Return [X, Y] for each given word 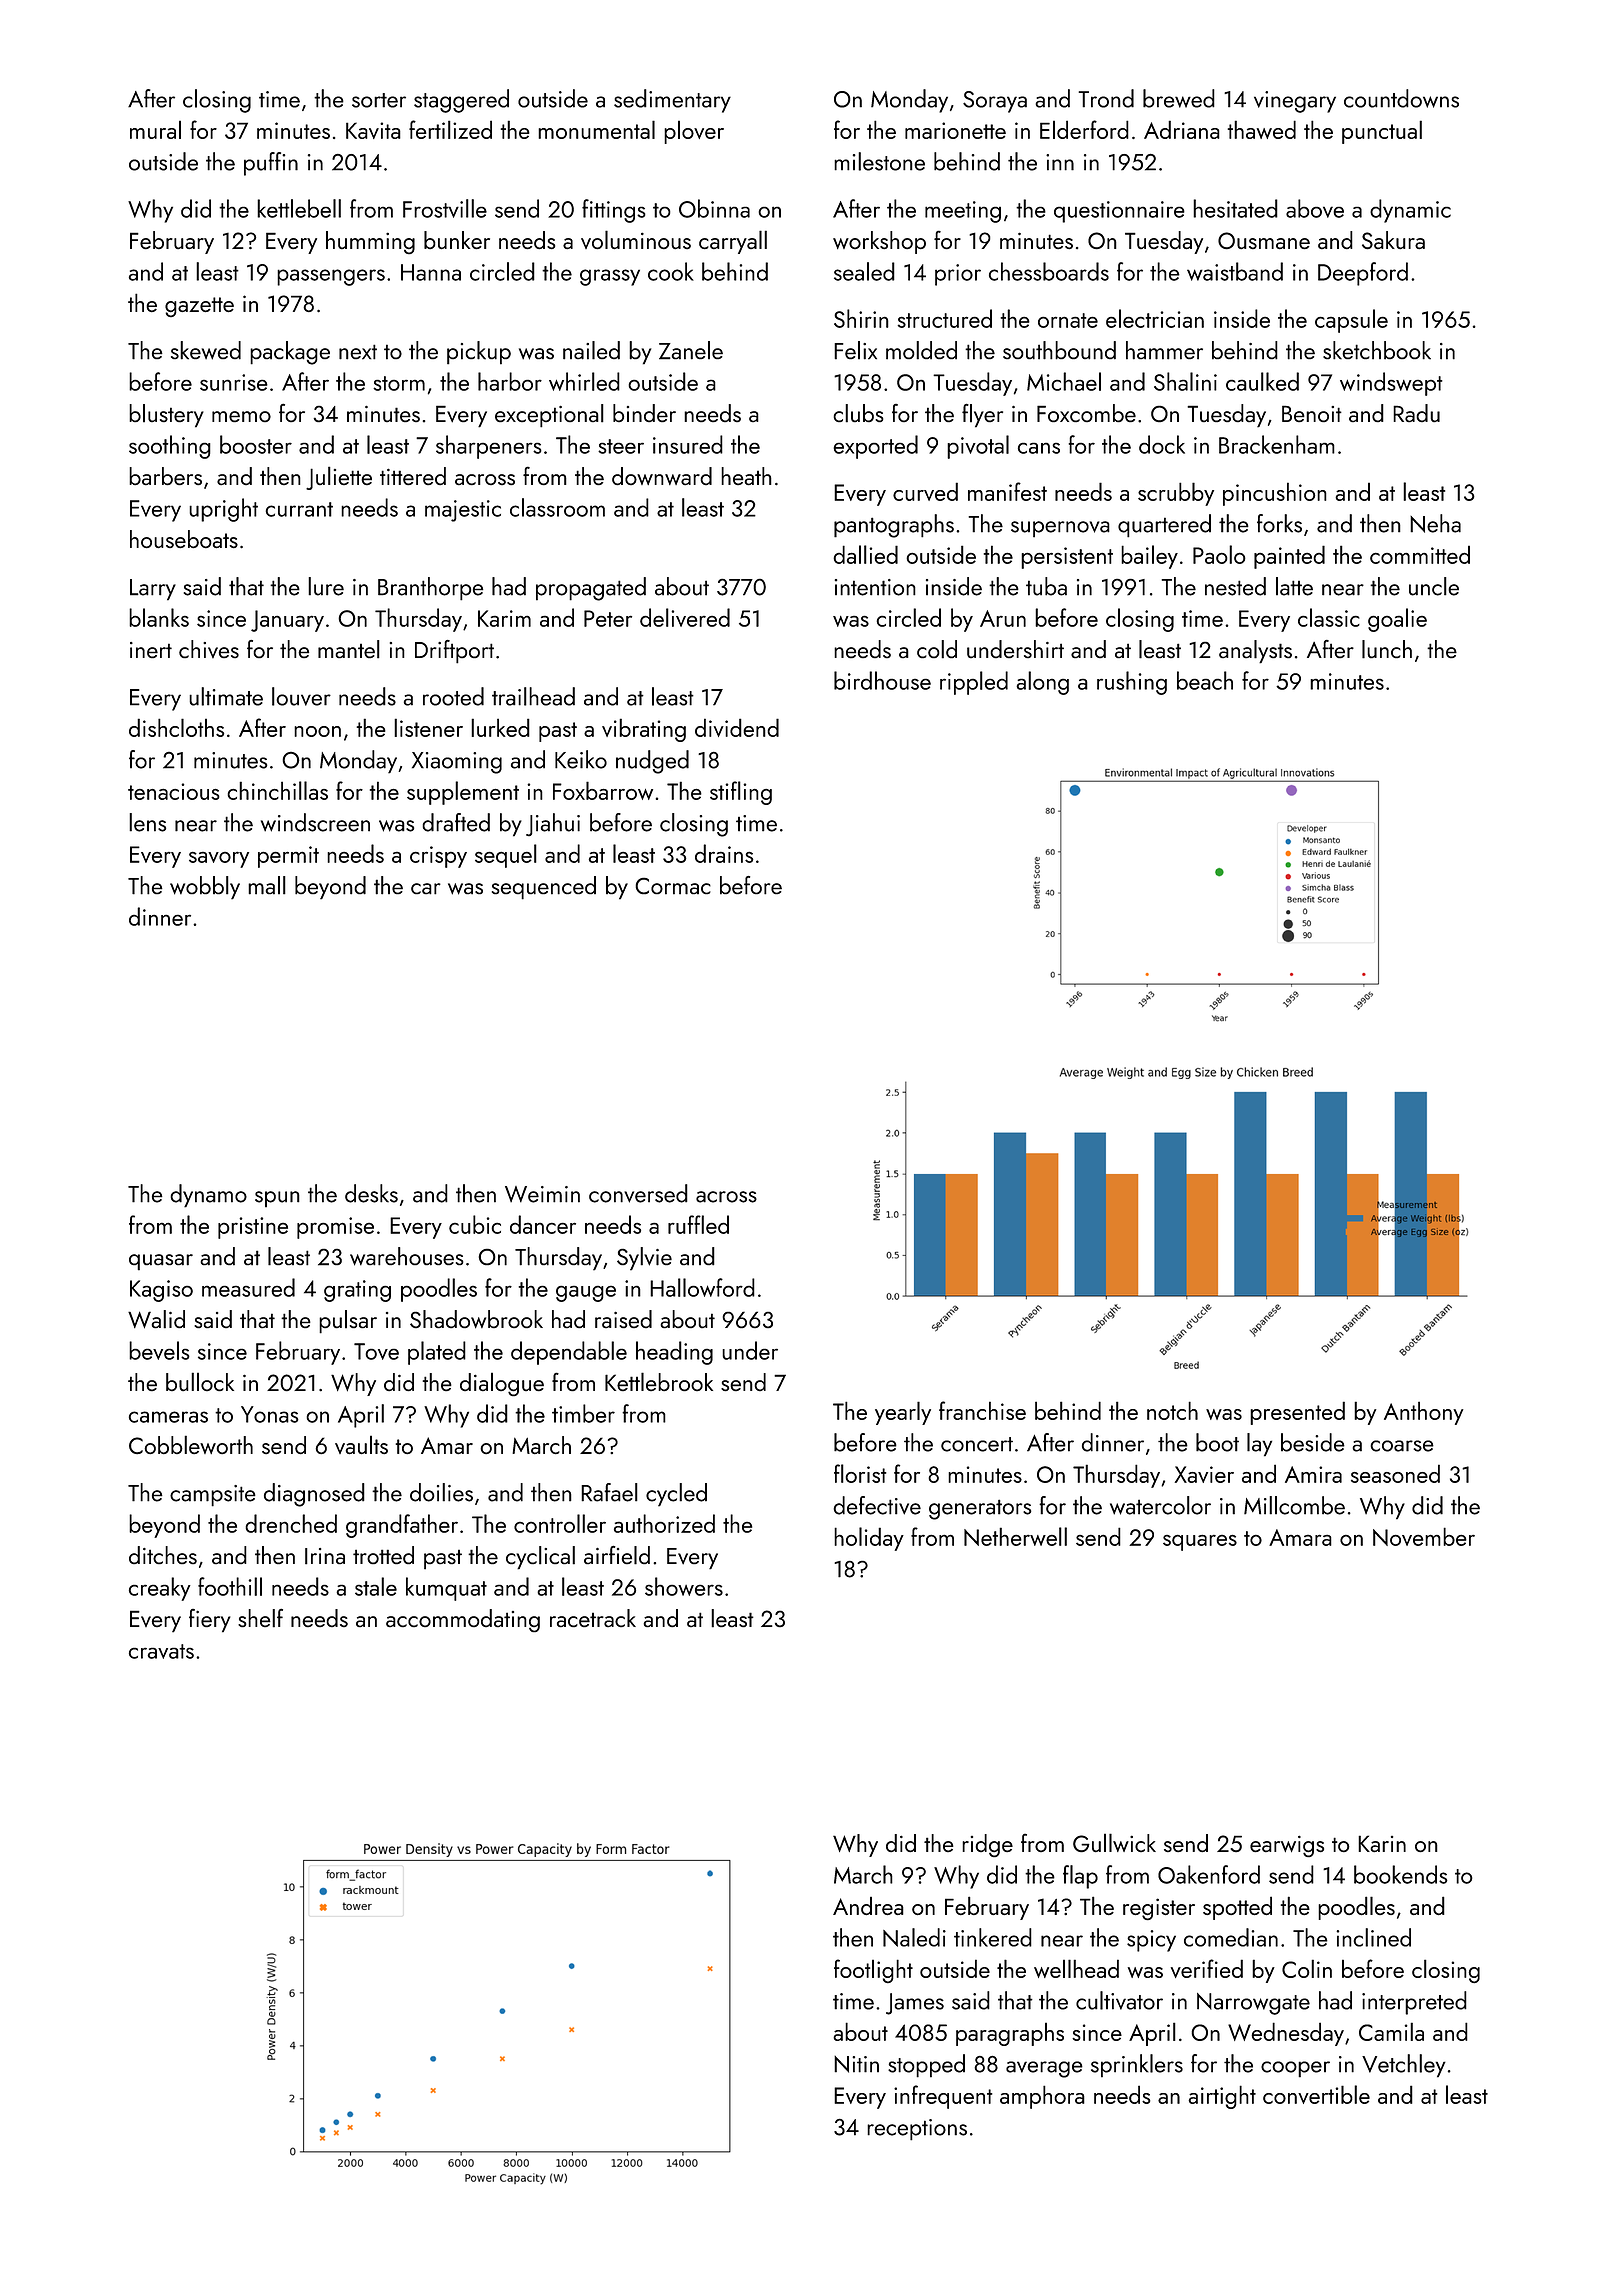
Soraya [995, 102]
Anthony [1424, 1413]
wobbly [205, 888]
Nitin [856, 2064]
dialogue [502, 1384]
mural [155, 130]
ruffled [698, 1224]
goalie [1397, 620]
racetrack [593, 1618]
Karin [1382, 1843]
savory [219, 860]
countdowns [1401, 98]
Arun [1003, 618]
